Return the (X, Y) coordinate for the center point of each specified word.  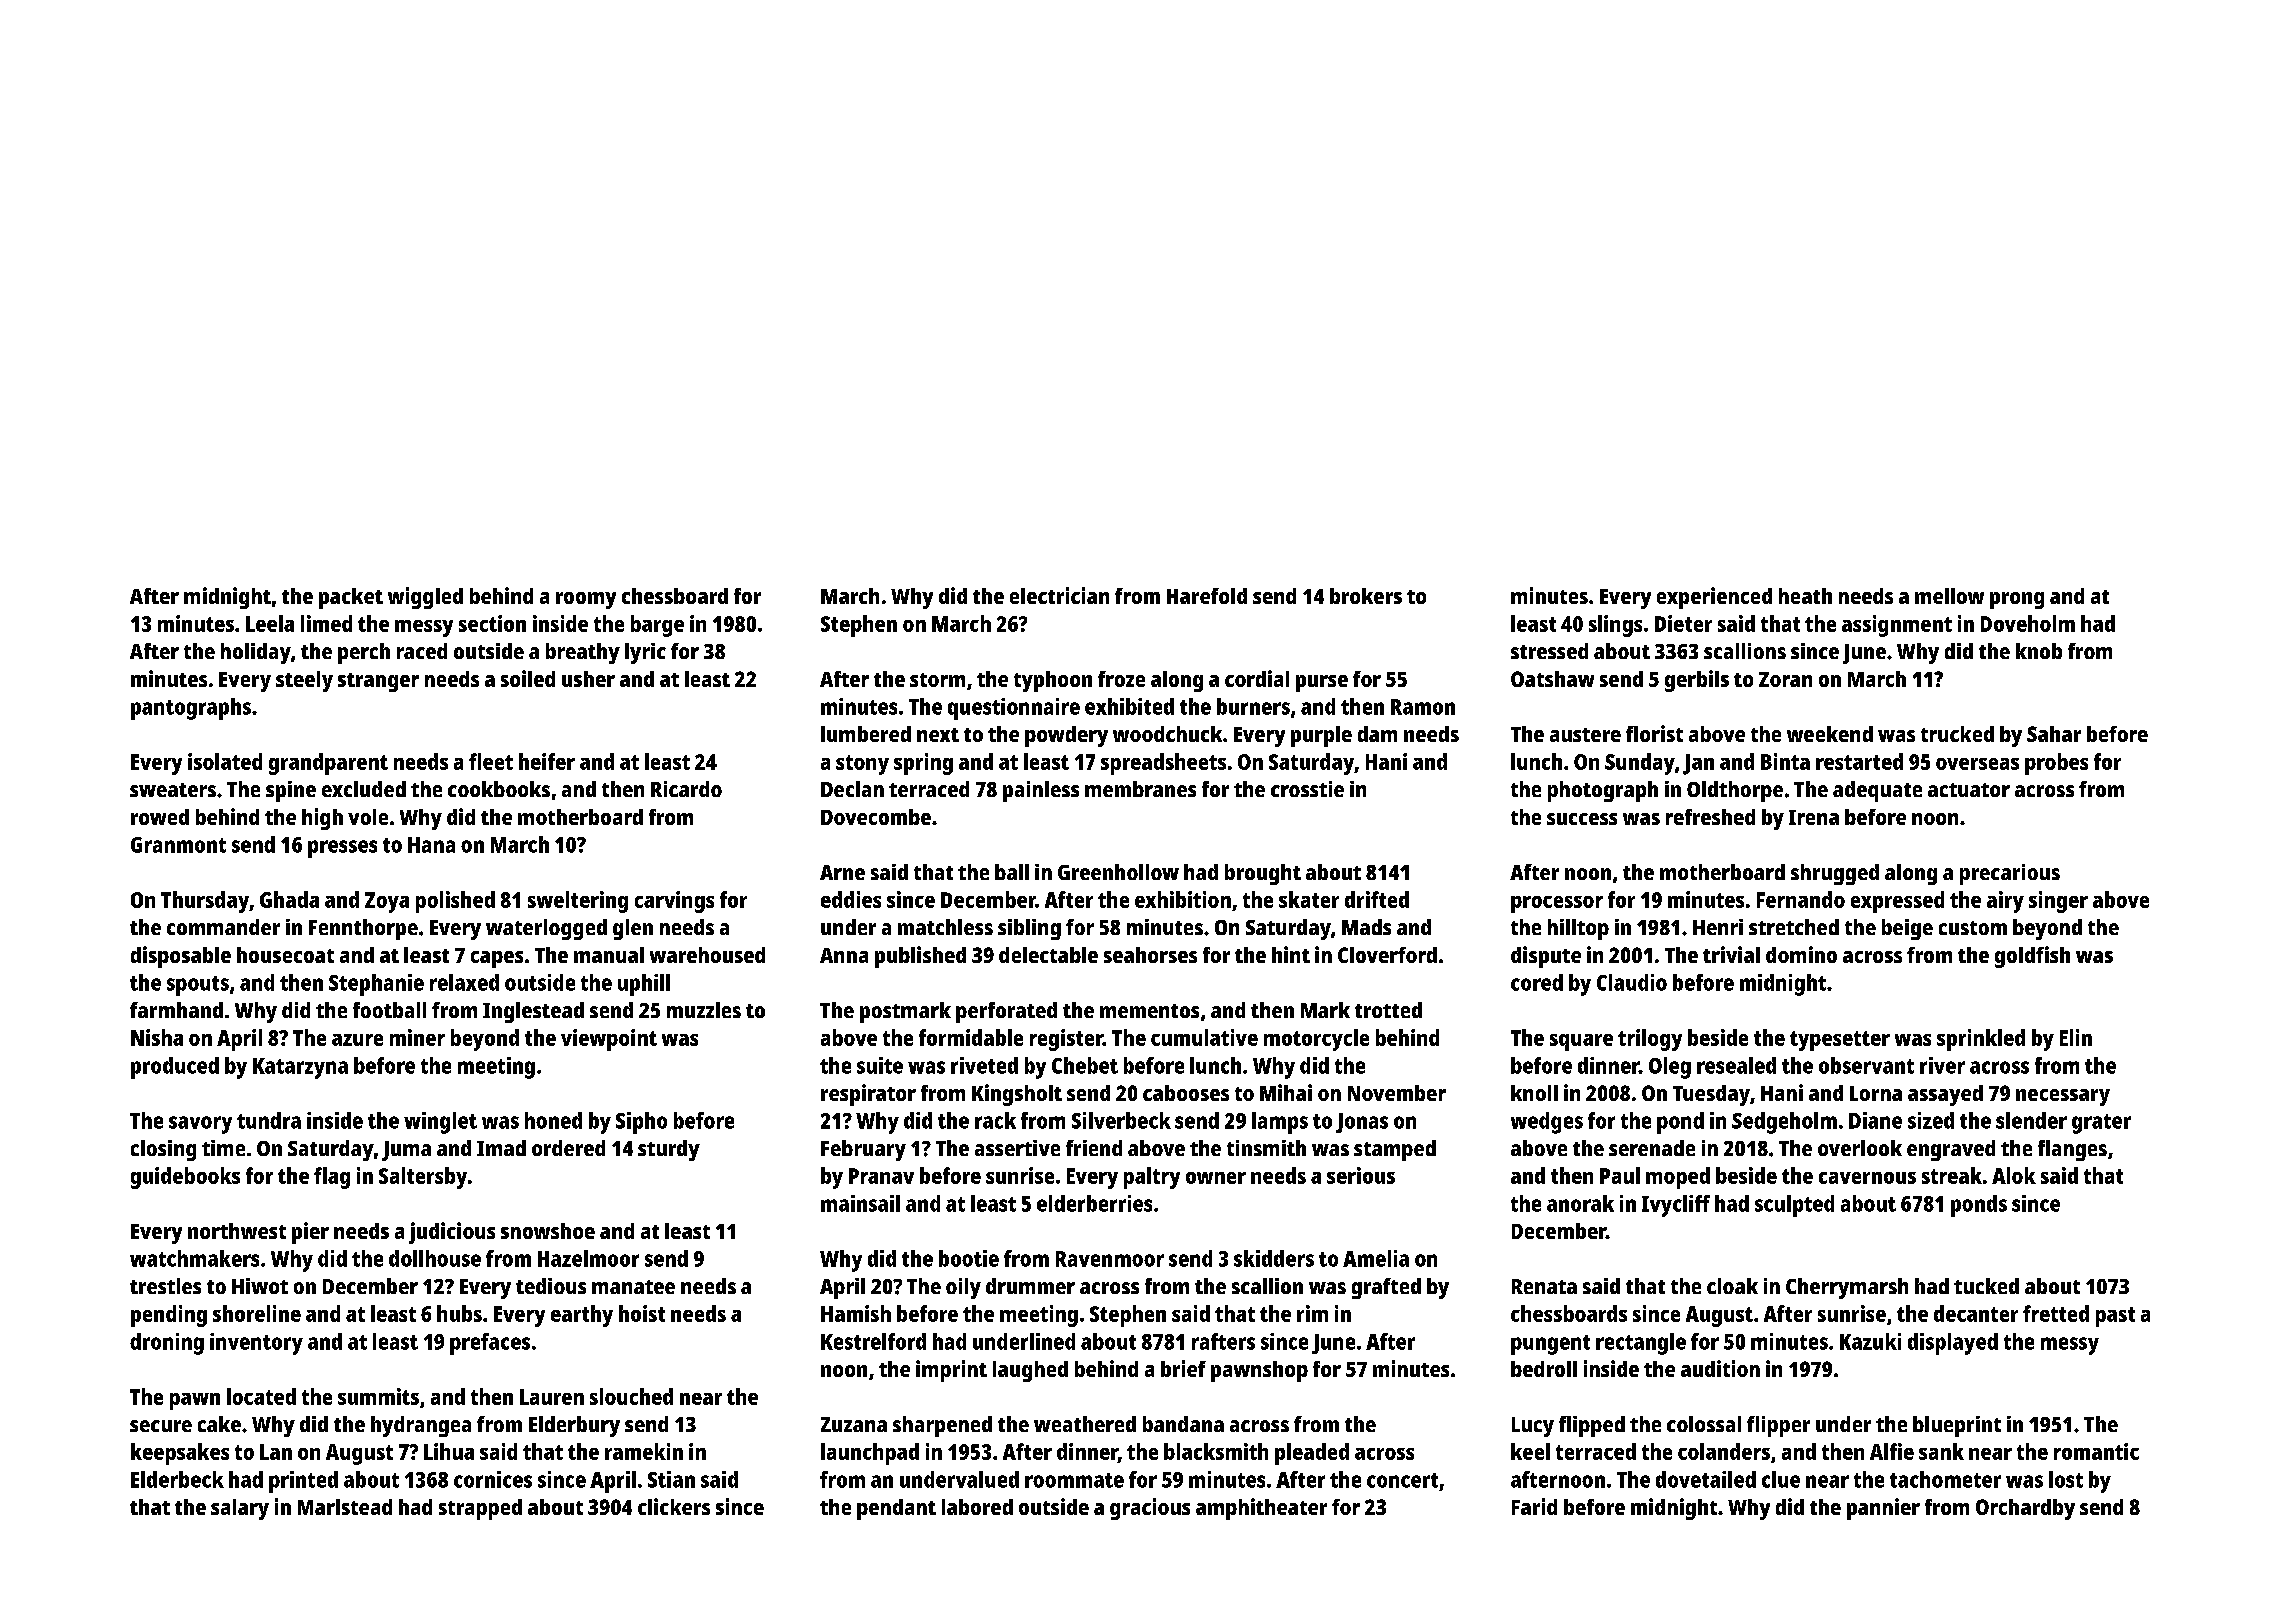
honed (553, 1120)
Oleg (1670, 1068)
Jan (1698, 764)
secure (161, 1426)
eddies (851, 899)
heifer (547, 761)
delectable (1048, 955)
